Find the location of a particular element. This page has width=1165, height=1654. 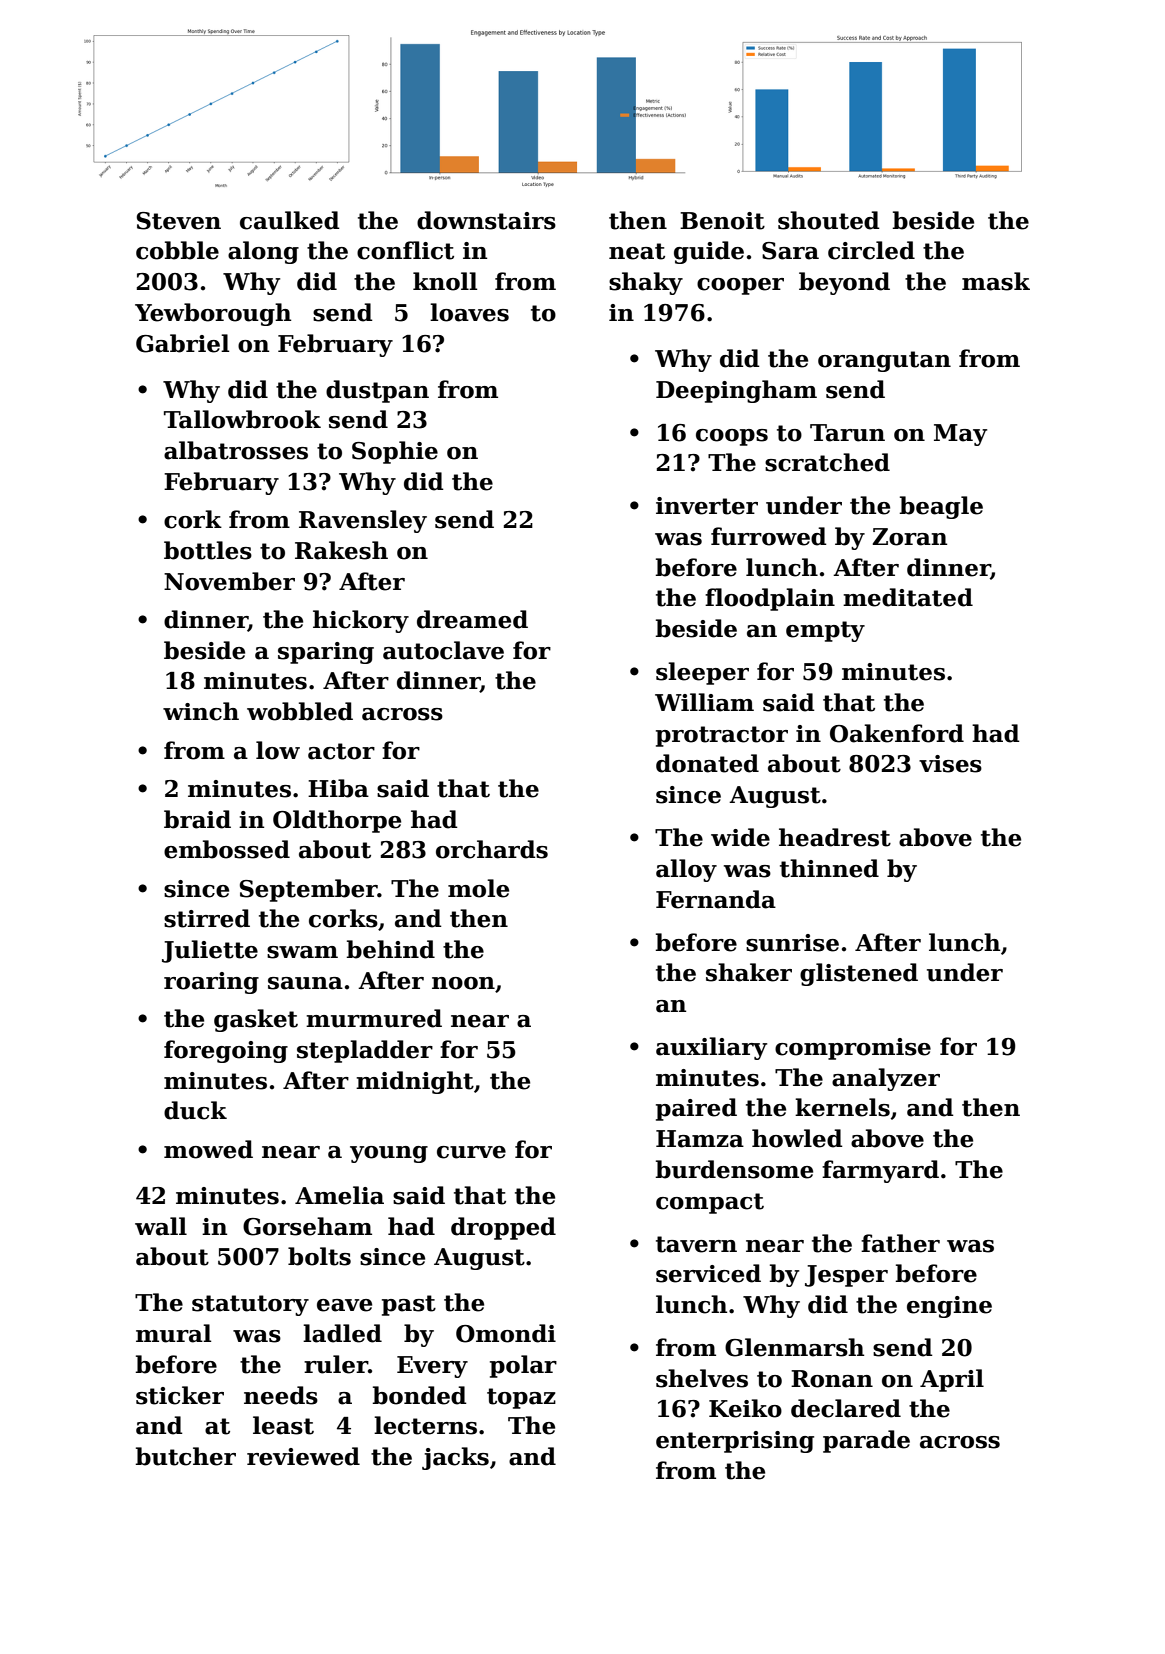

empty is located at coordinates (825, 631).
